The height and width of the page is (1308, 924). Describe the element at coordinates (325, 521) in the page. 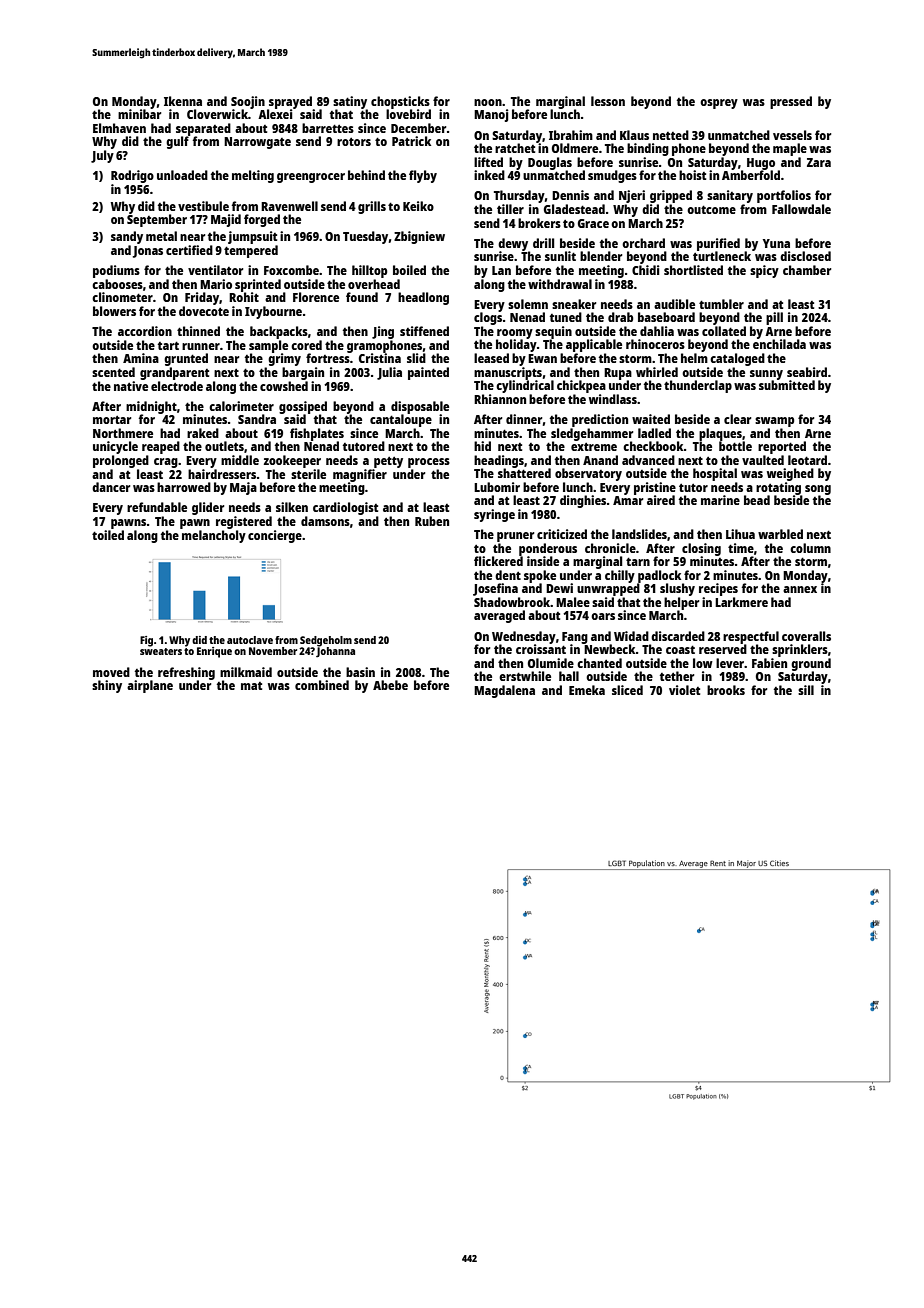

I see `damsons` at that location.
